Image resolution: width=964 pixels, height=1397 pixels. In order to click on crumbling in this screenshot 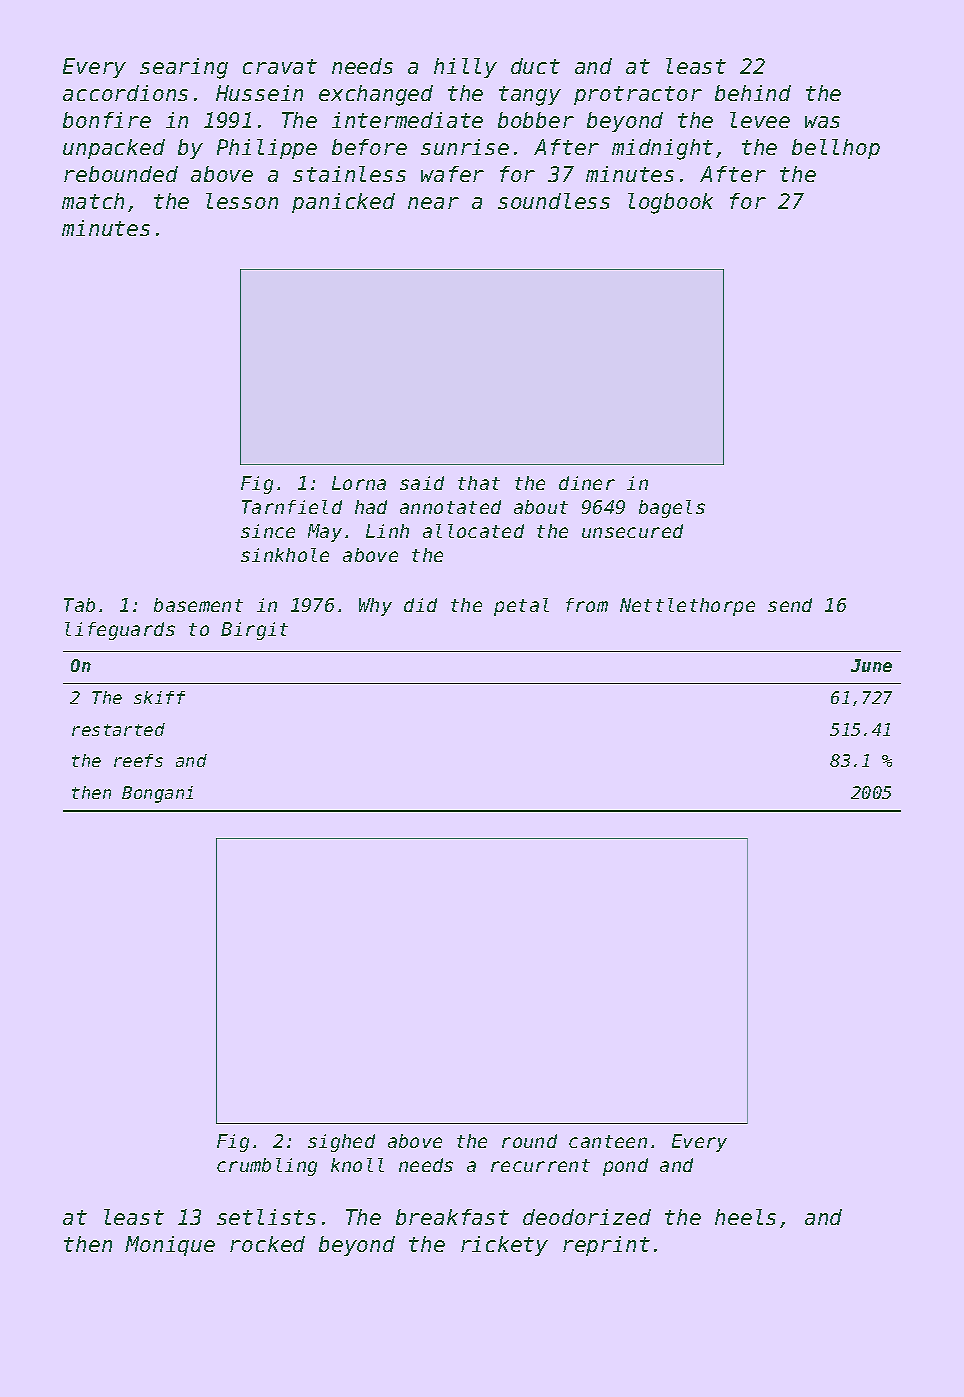, I will do `click(267, 1167)`.
